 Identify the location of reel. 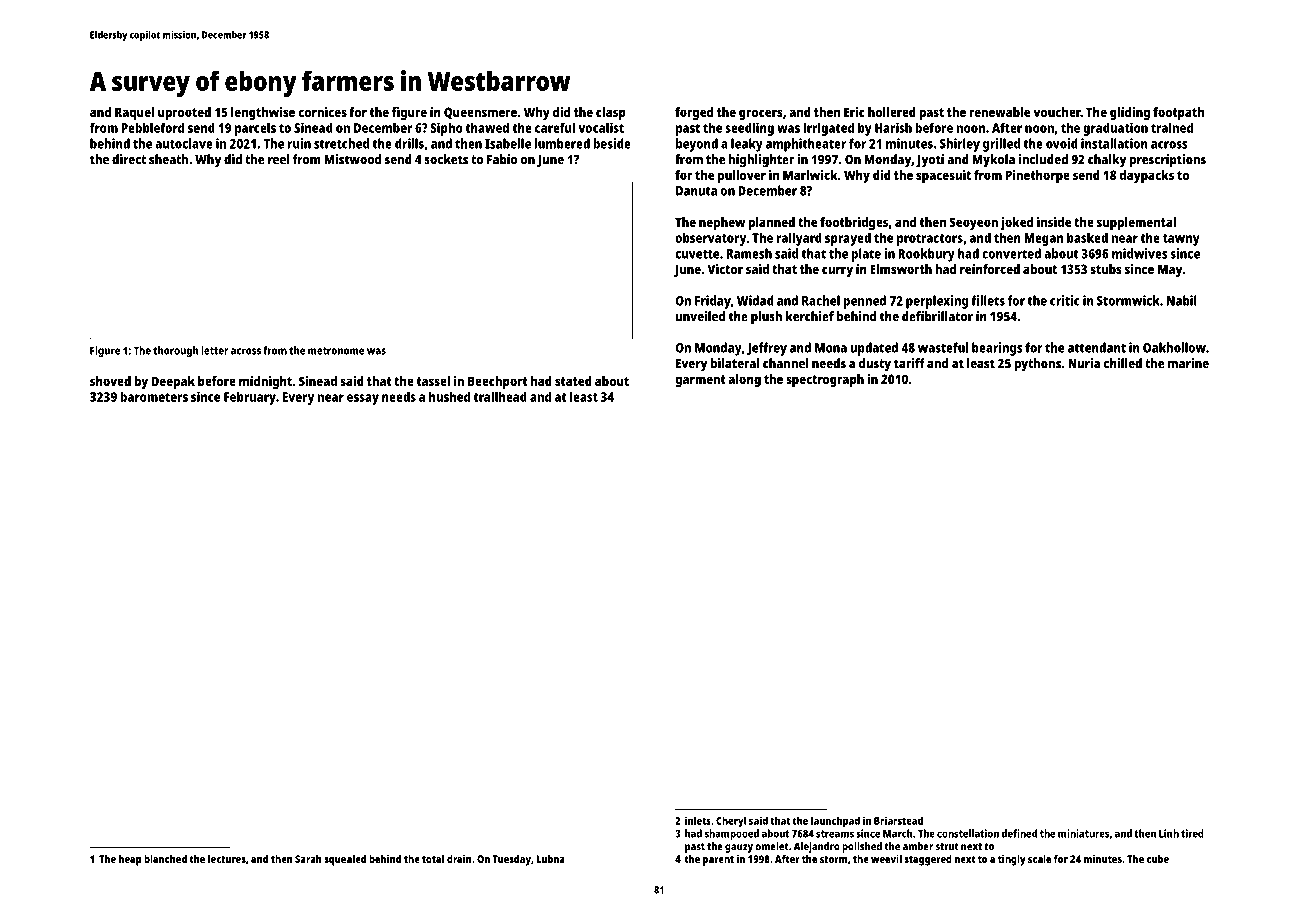
(278, 159).
